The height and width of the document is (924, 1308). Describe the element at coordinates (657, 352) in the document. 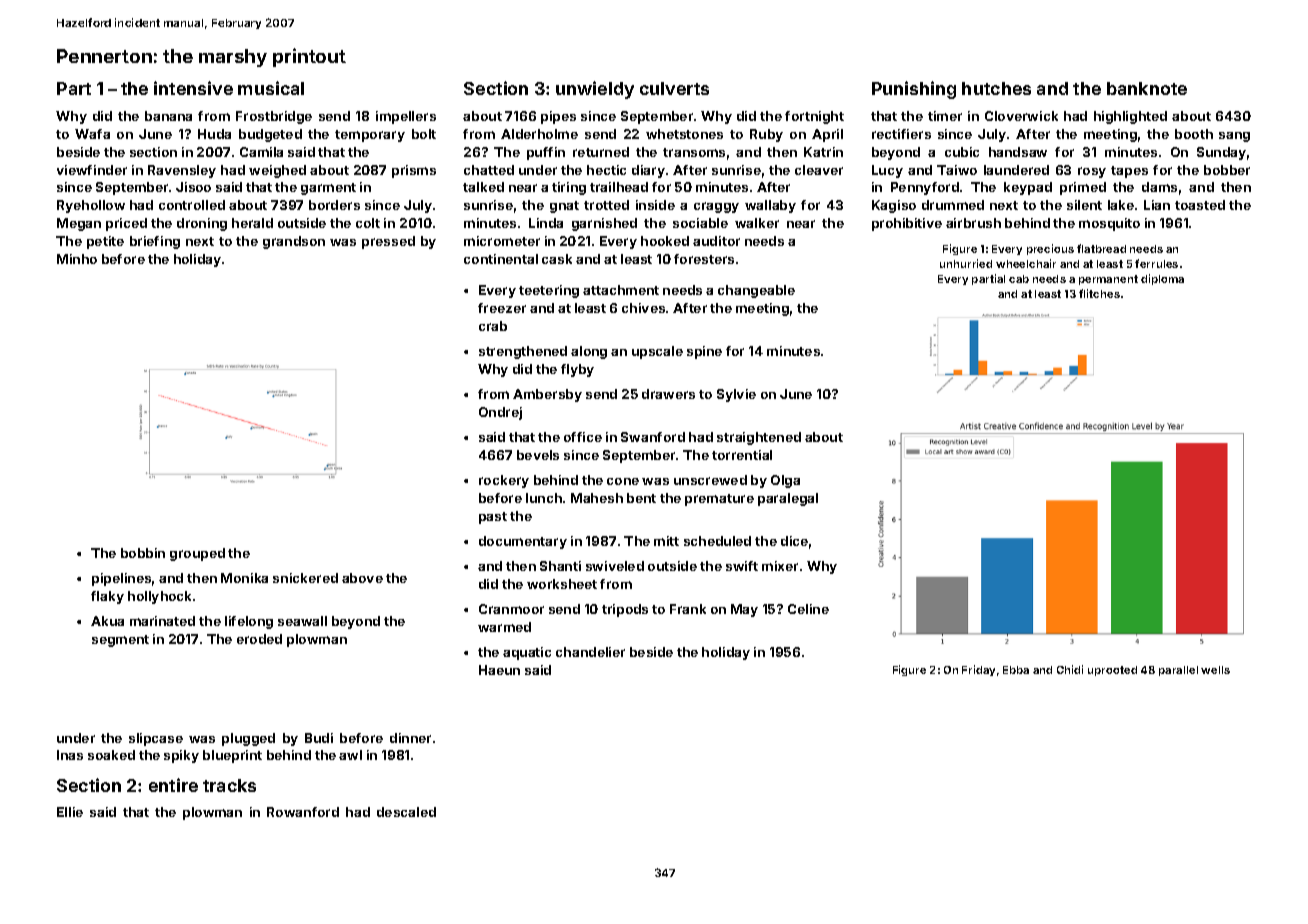

I see `upscale` at that location.
